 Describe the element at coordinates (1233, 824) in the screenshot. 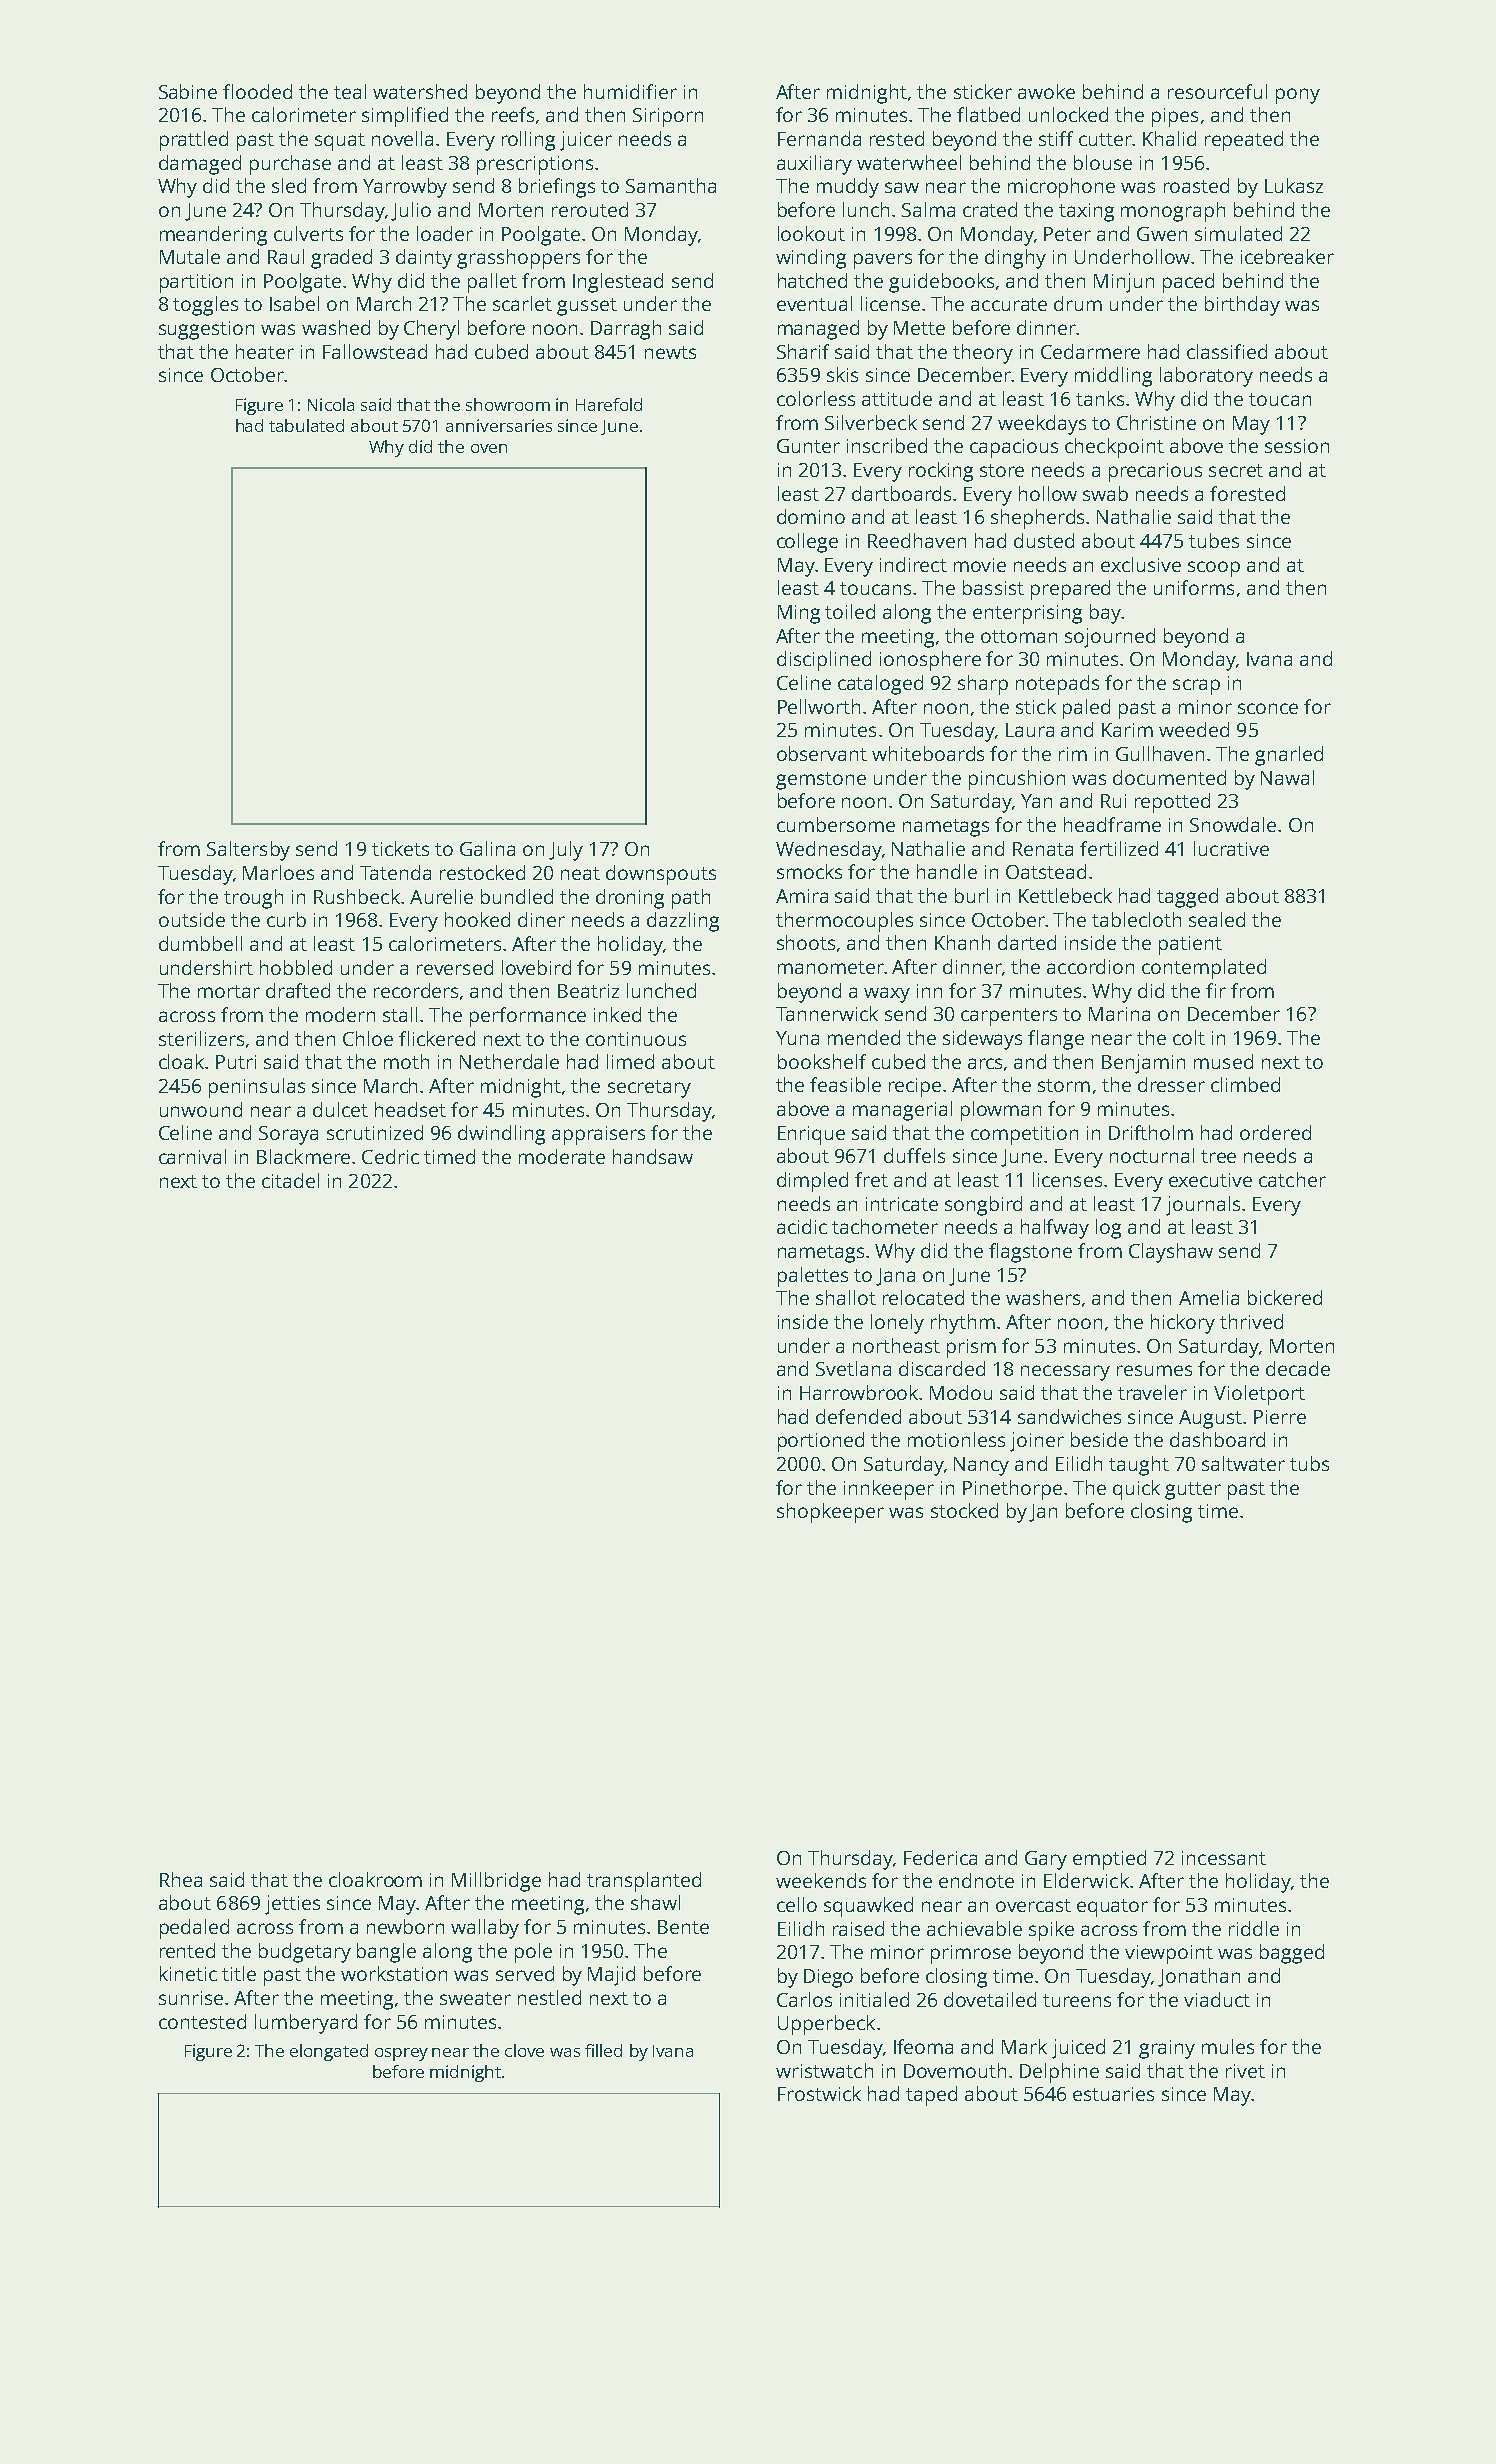

I see `Snowdale` at that location.
